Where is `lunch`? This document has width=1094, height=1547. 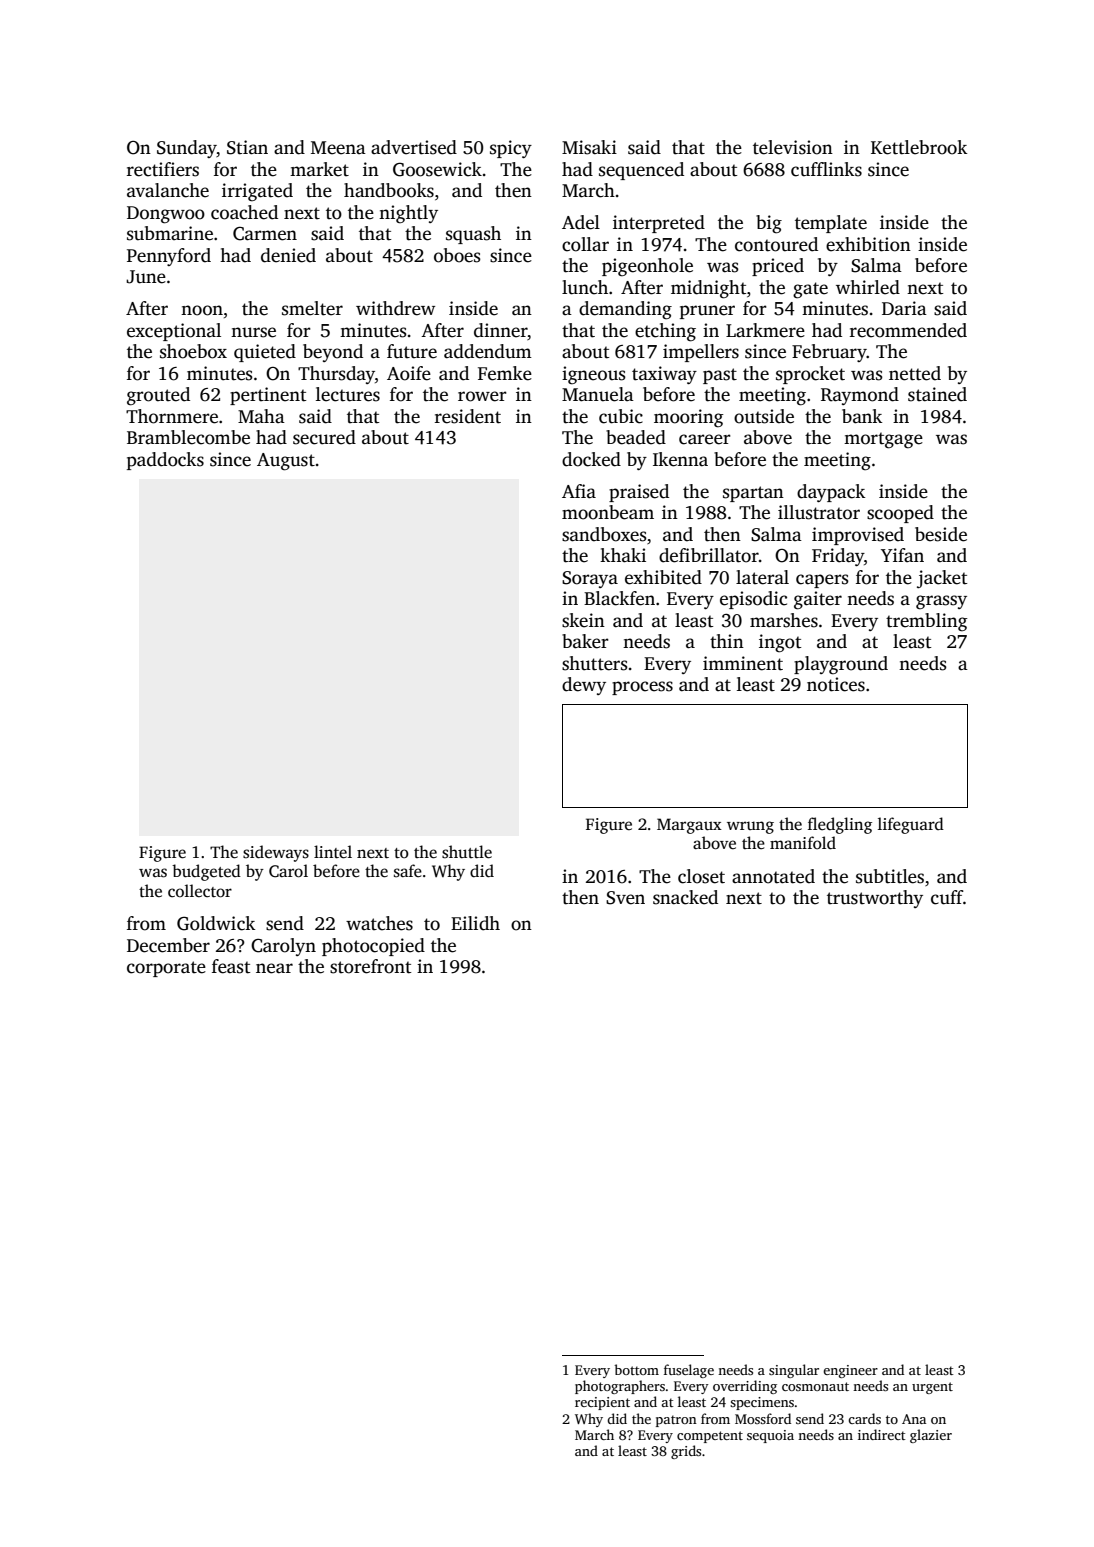 lunch is located at coordinates (585, 287).
